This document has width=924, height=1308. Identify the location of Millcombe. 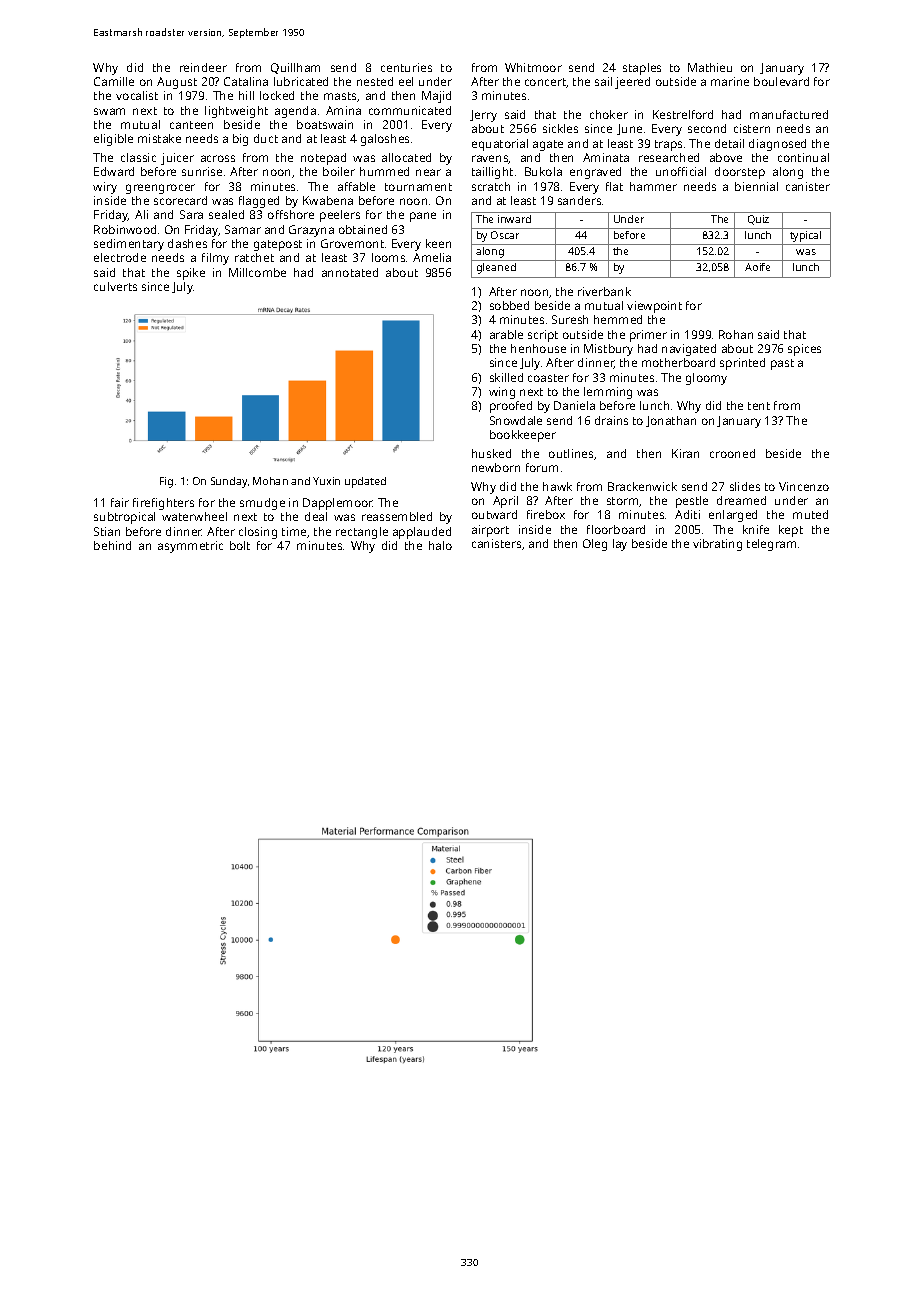
(257, 272).
